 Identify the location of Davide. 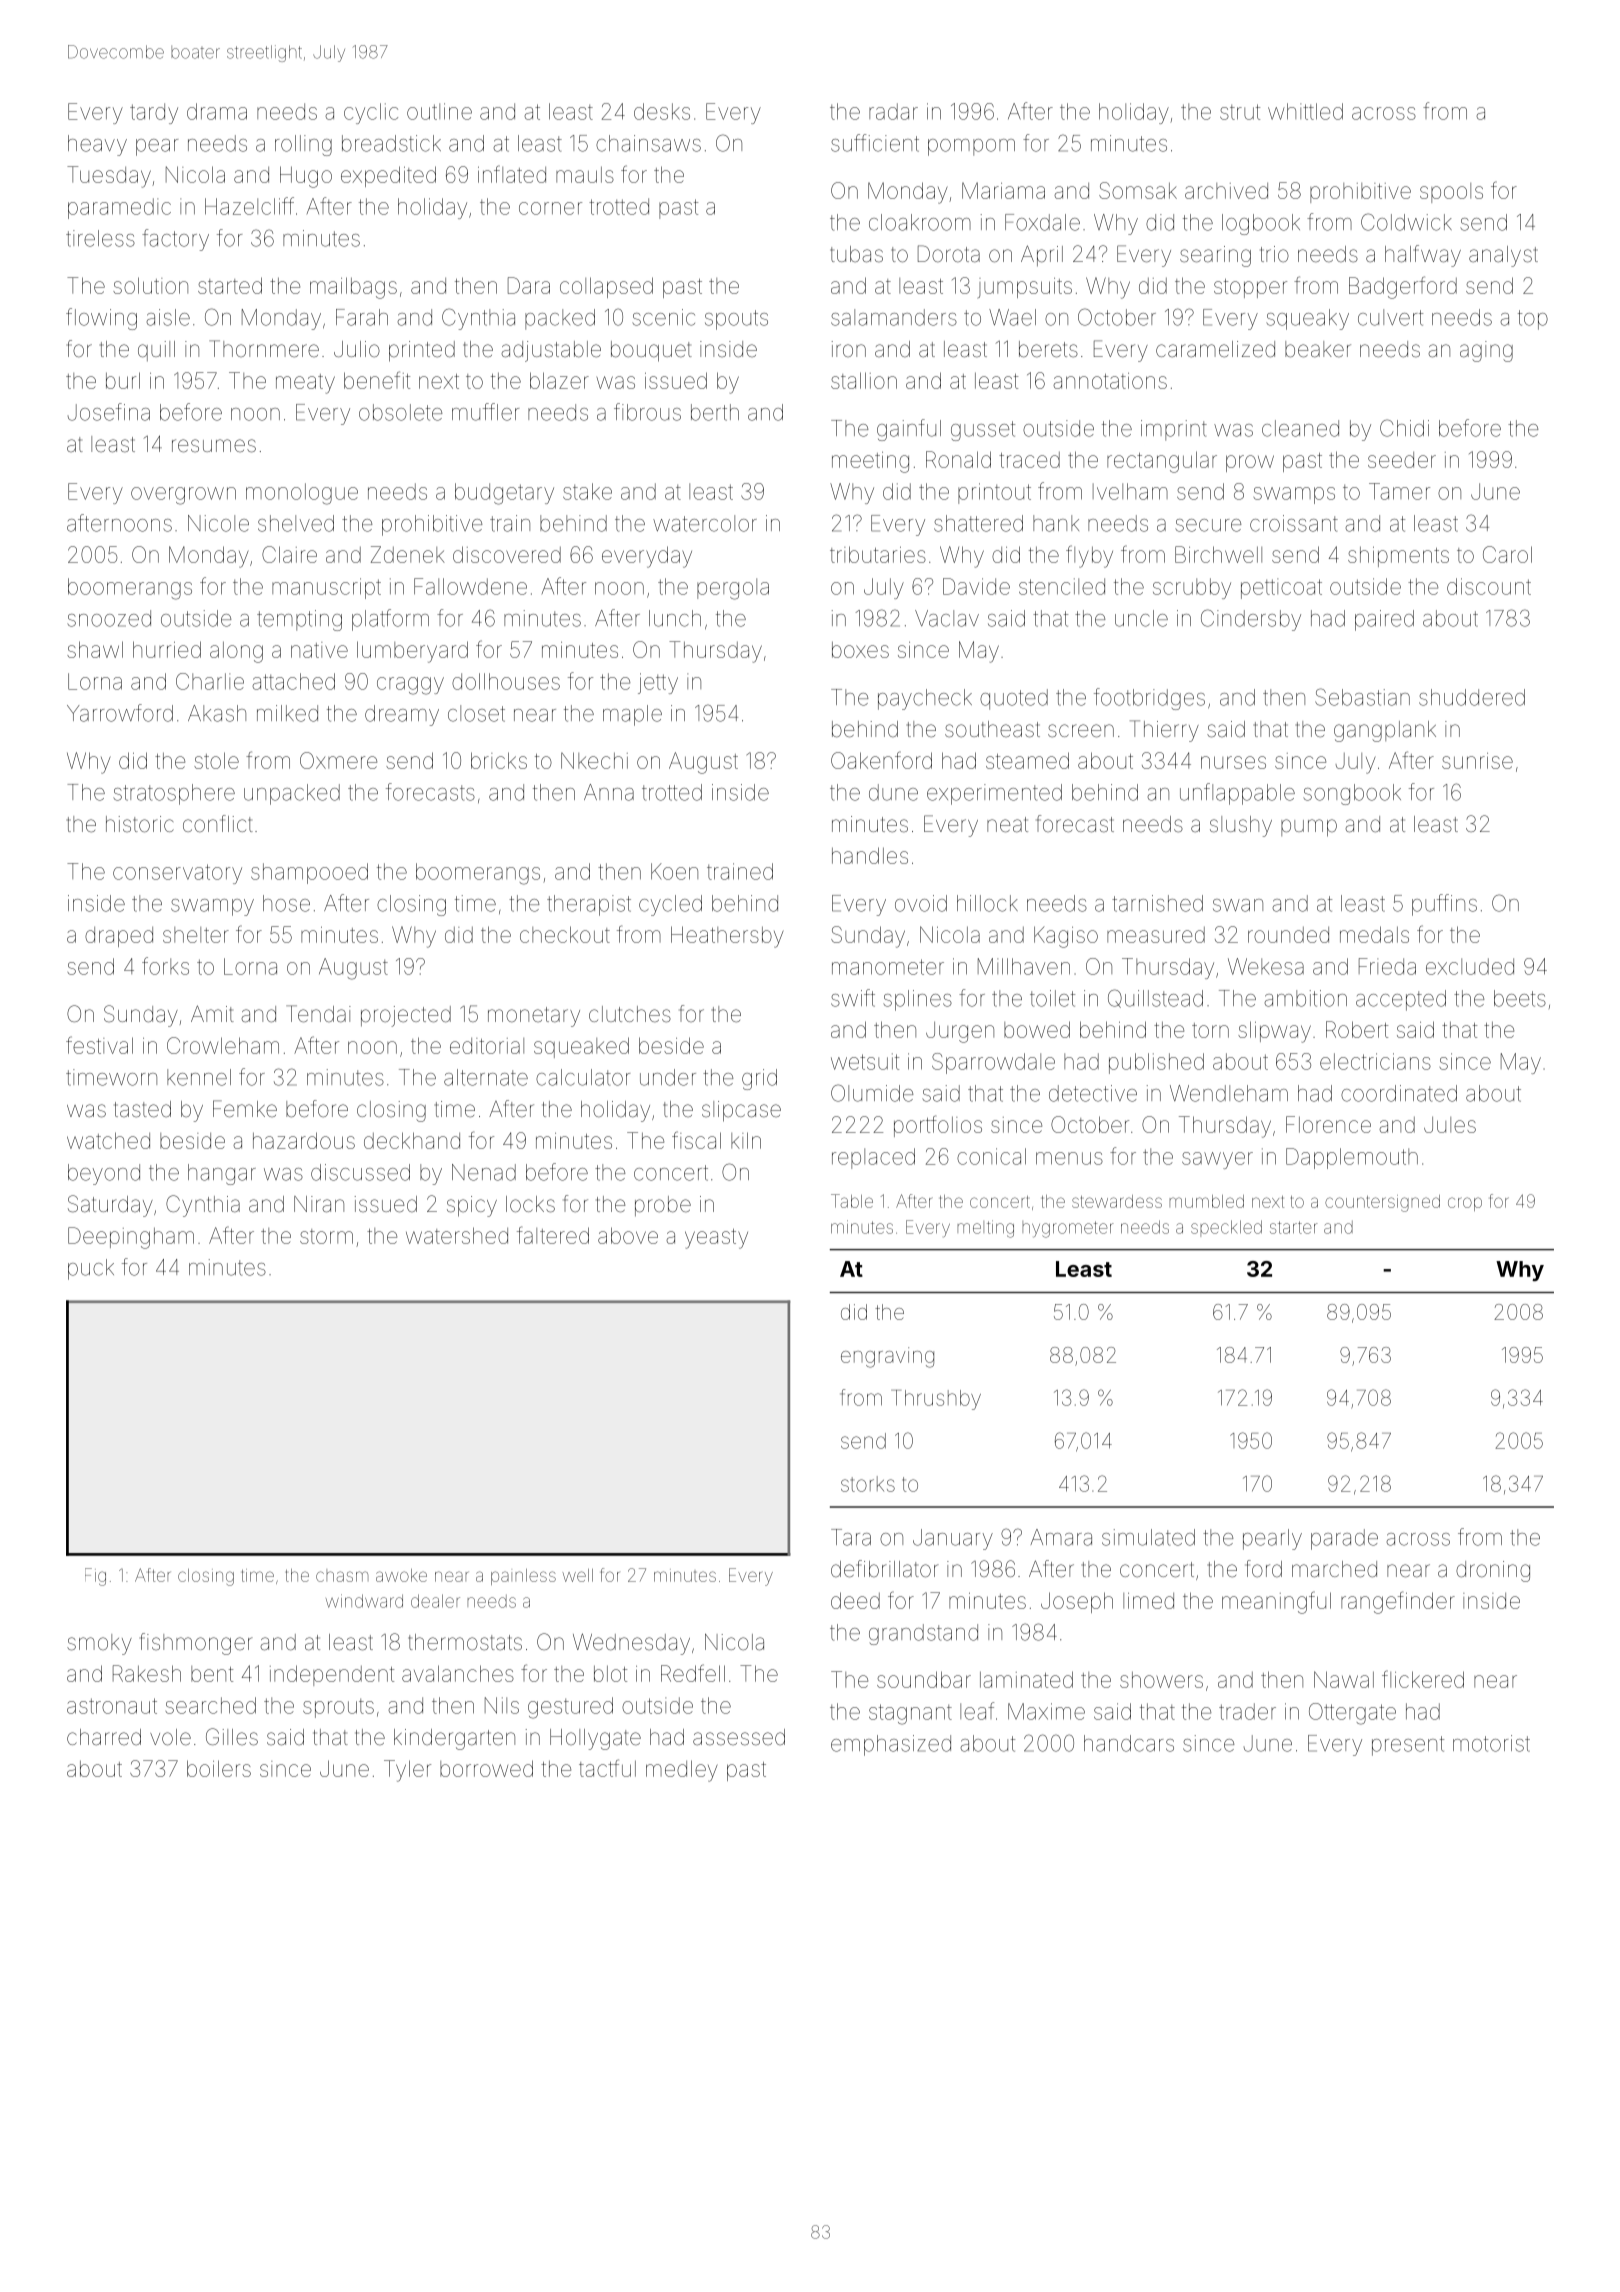
(976, 586).
